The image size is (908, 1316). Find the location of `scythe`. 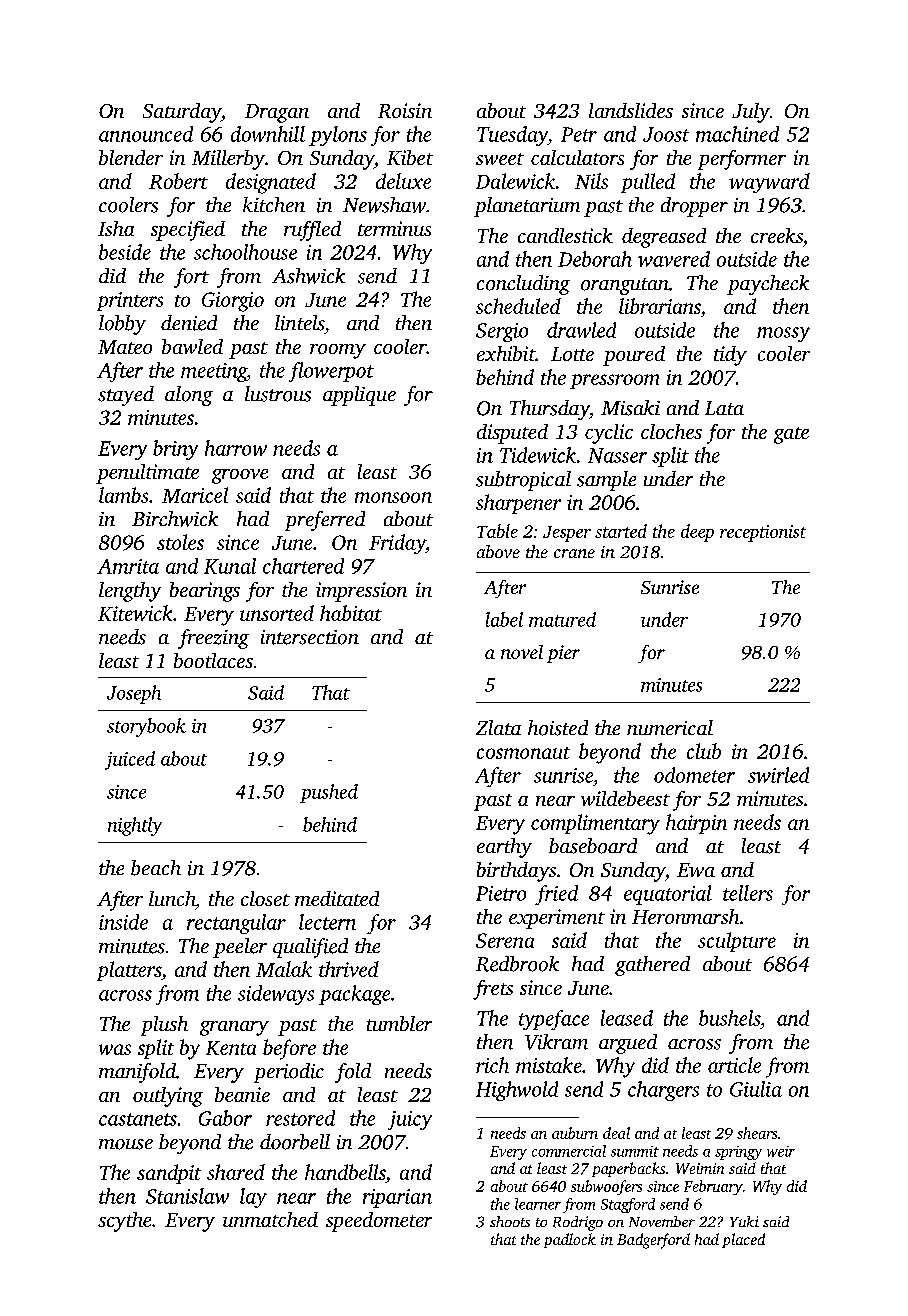

scythe is located at coordinates (124, 1222).
